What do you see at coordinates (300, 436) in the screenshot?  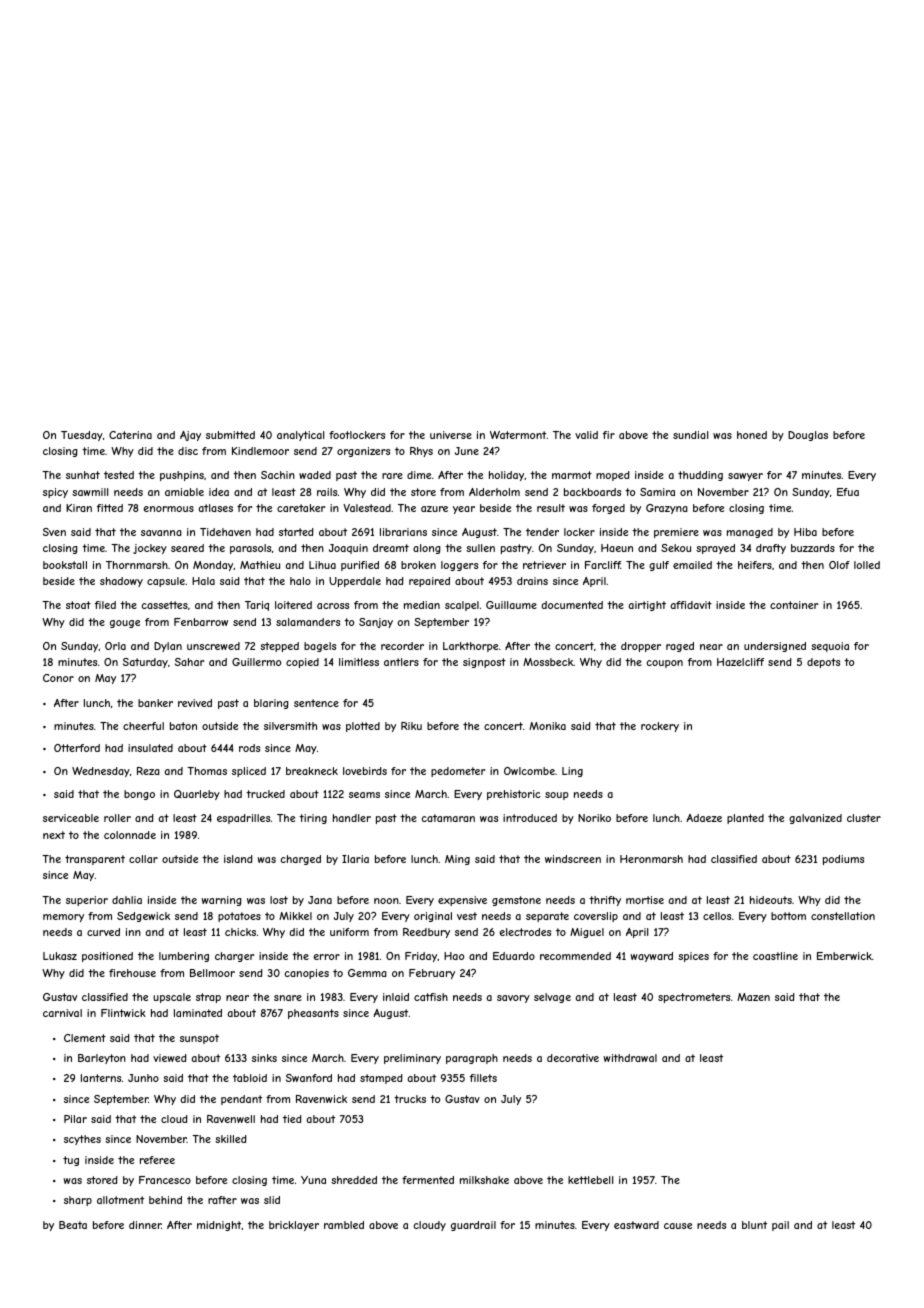 I see `analytical` at bounding box center [300, 436].
